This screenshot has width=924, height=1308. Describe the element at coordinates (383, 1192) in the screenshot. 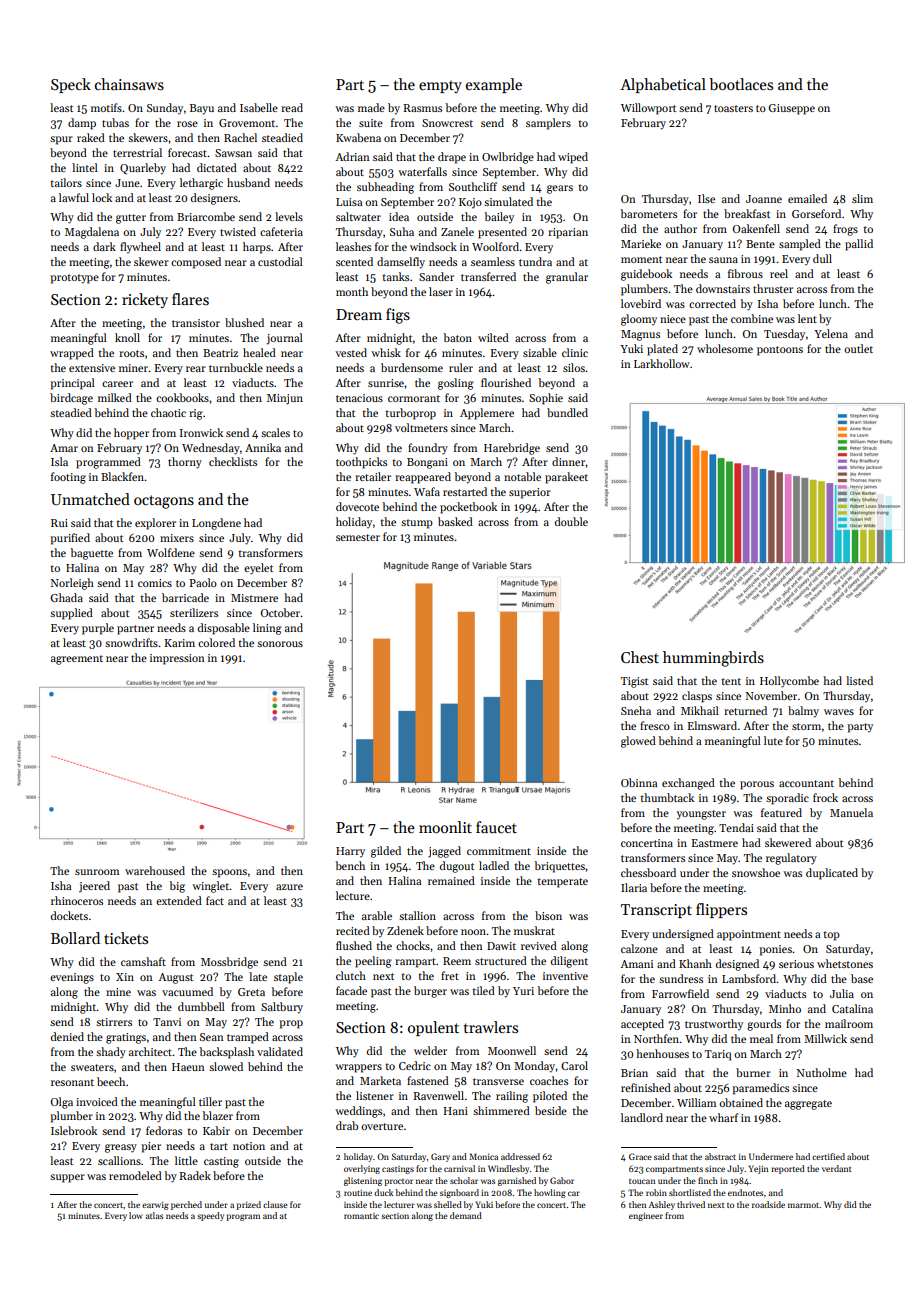

I see `duck` at that location.
